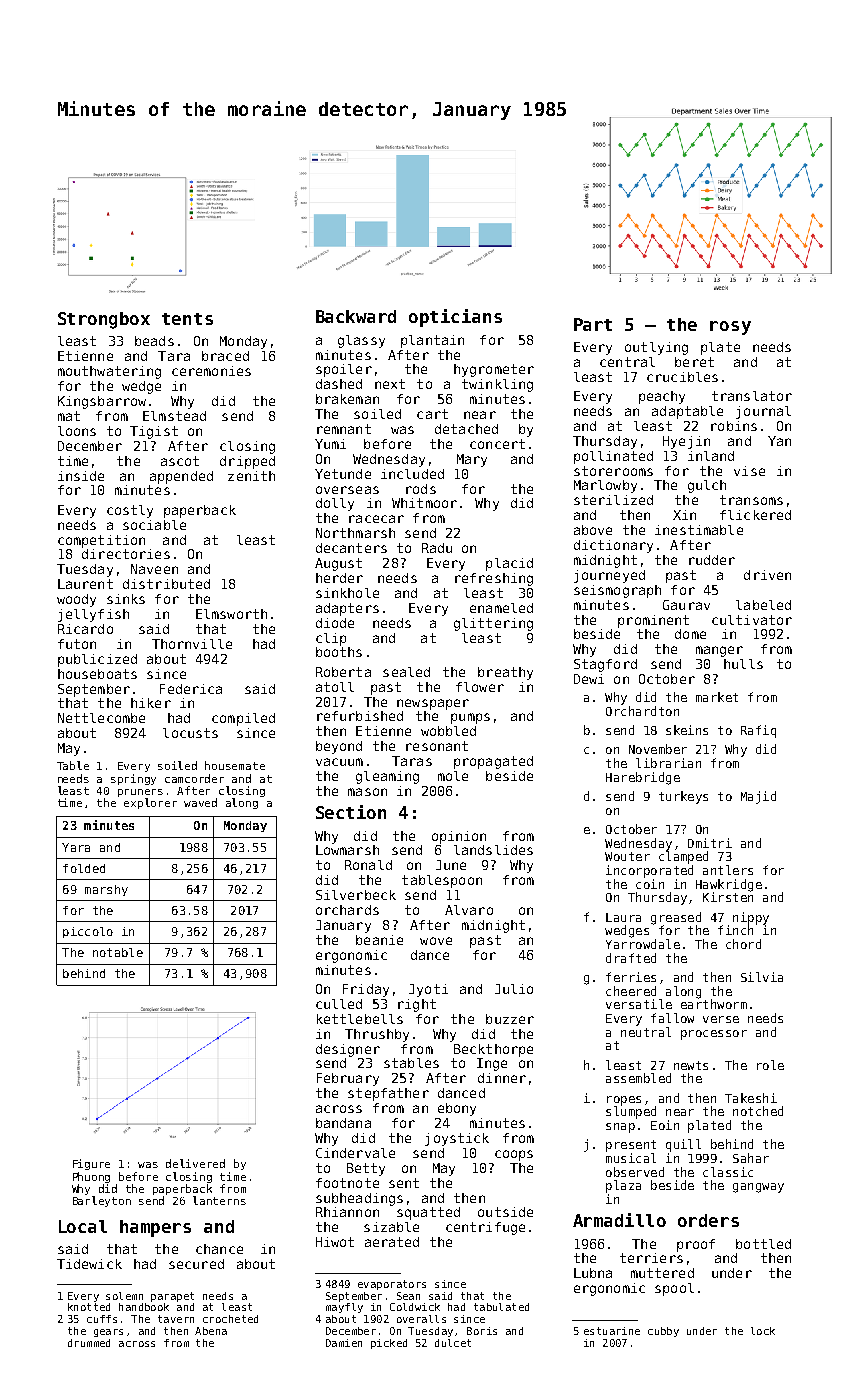 Image resolution: width=849 pixels, height=1400 pixels. I want to click on Yan, so click(779, 441).
